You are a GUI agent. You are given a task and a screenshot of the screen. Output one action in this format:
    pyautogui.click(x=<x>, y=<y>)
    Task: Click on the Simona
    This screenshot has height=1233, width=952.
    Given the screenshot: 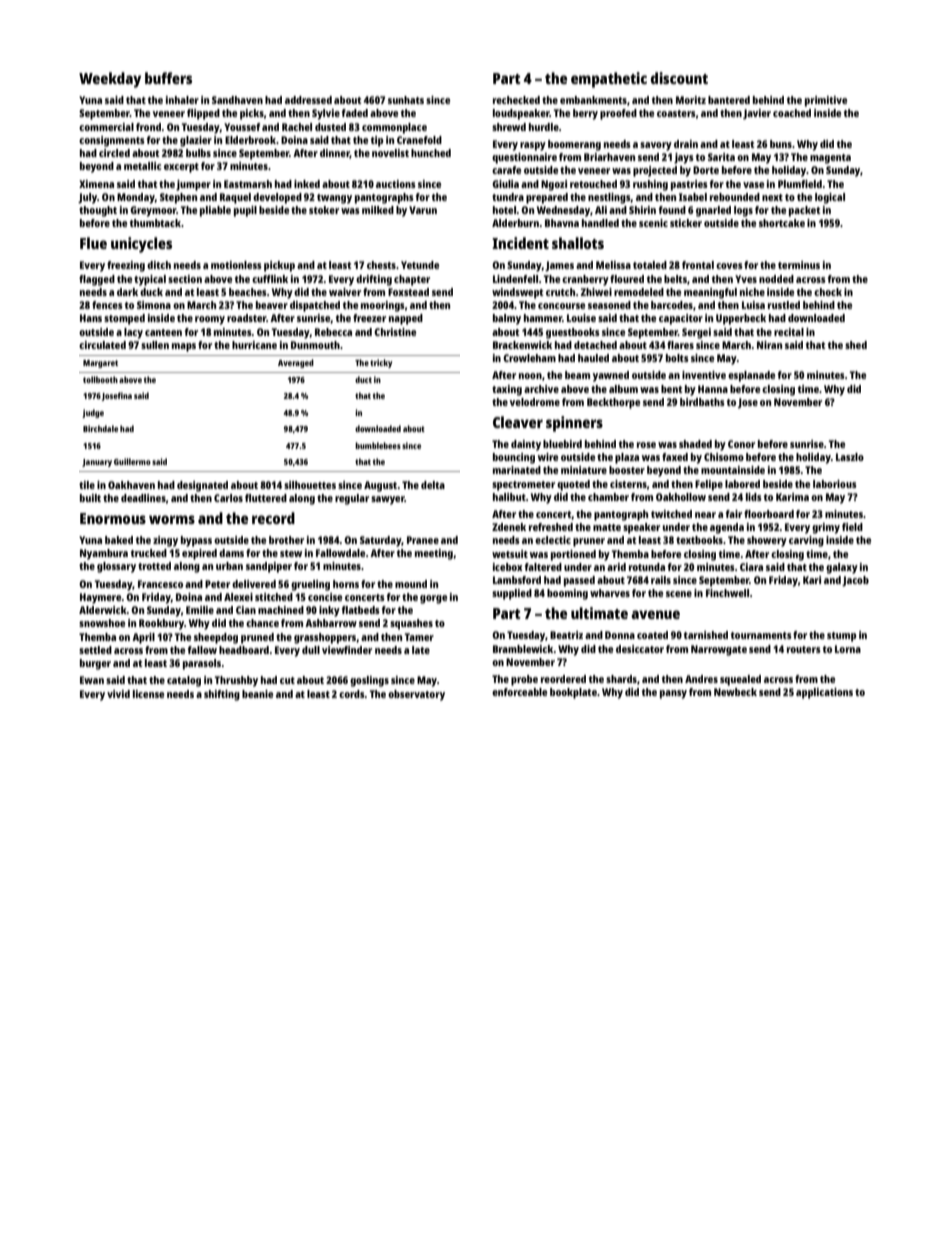 What is the action you would take?
    pyautogui.click(x=154, y=305)
